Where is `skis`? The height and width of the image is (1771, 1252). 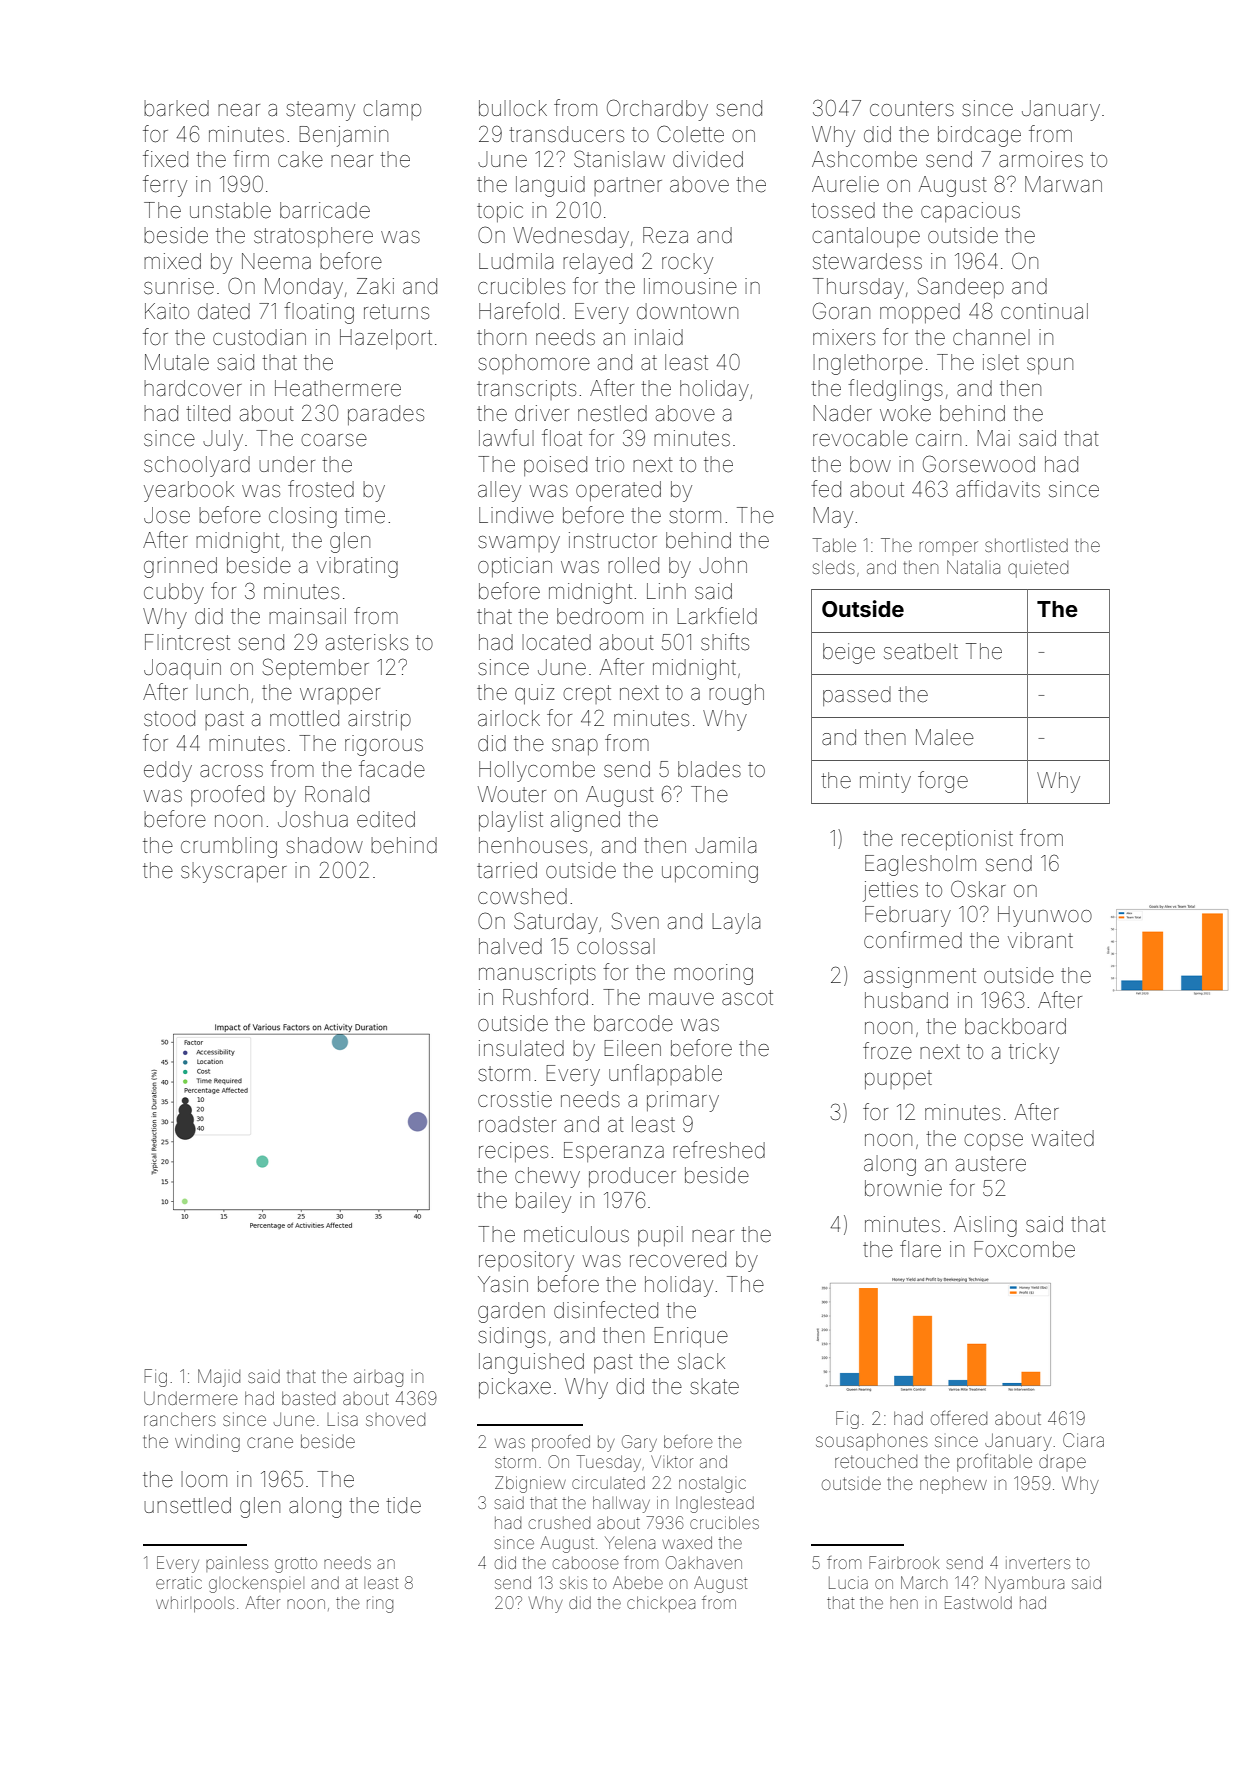 skis is located at coordinates (573, 1583).
